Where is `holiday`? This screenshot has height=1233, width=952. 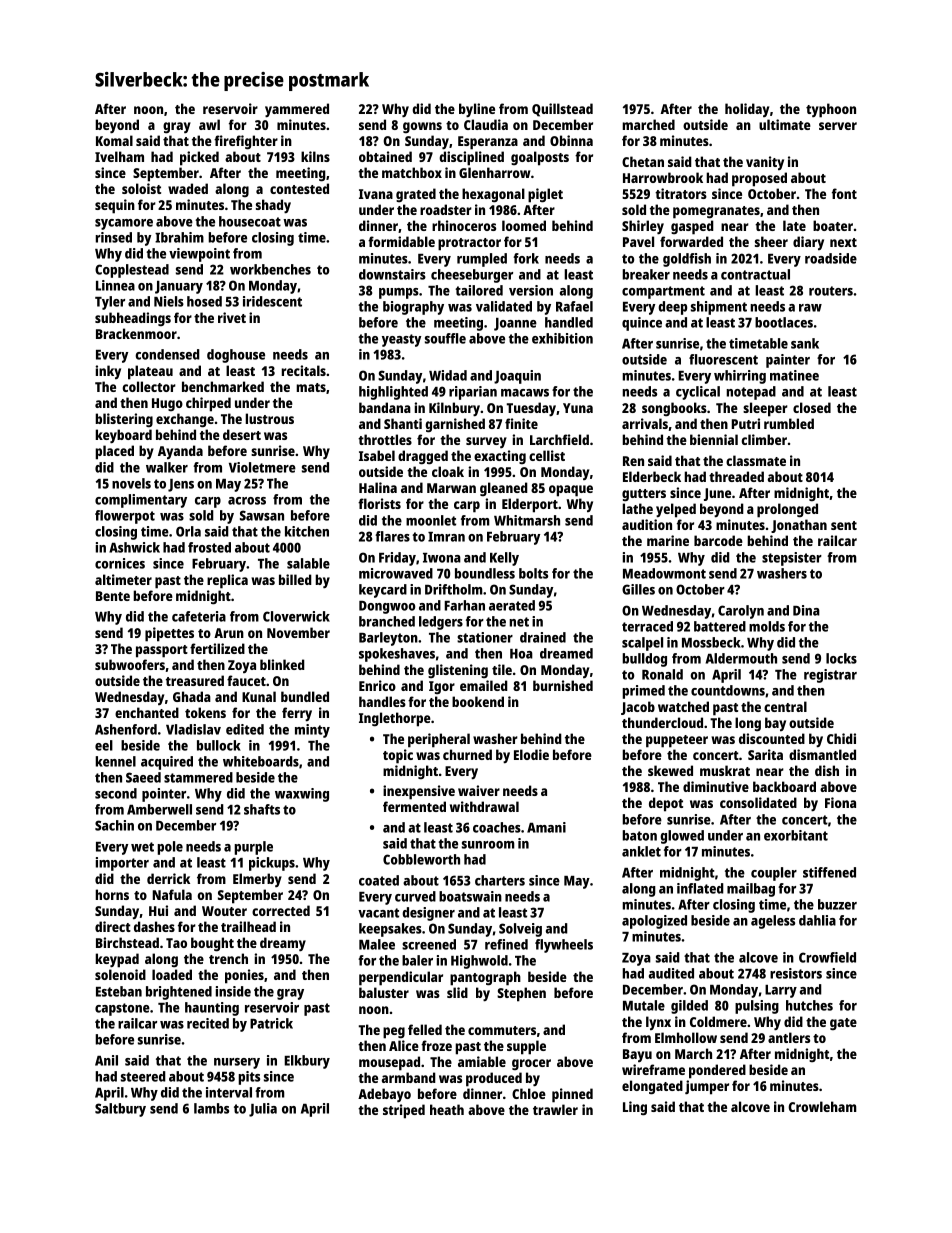
holiday is located at coordinates (747, 110).
